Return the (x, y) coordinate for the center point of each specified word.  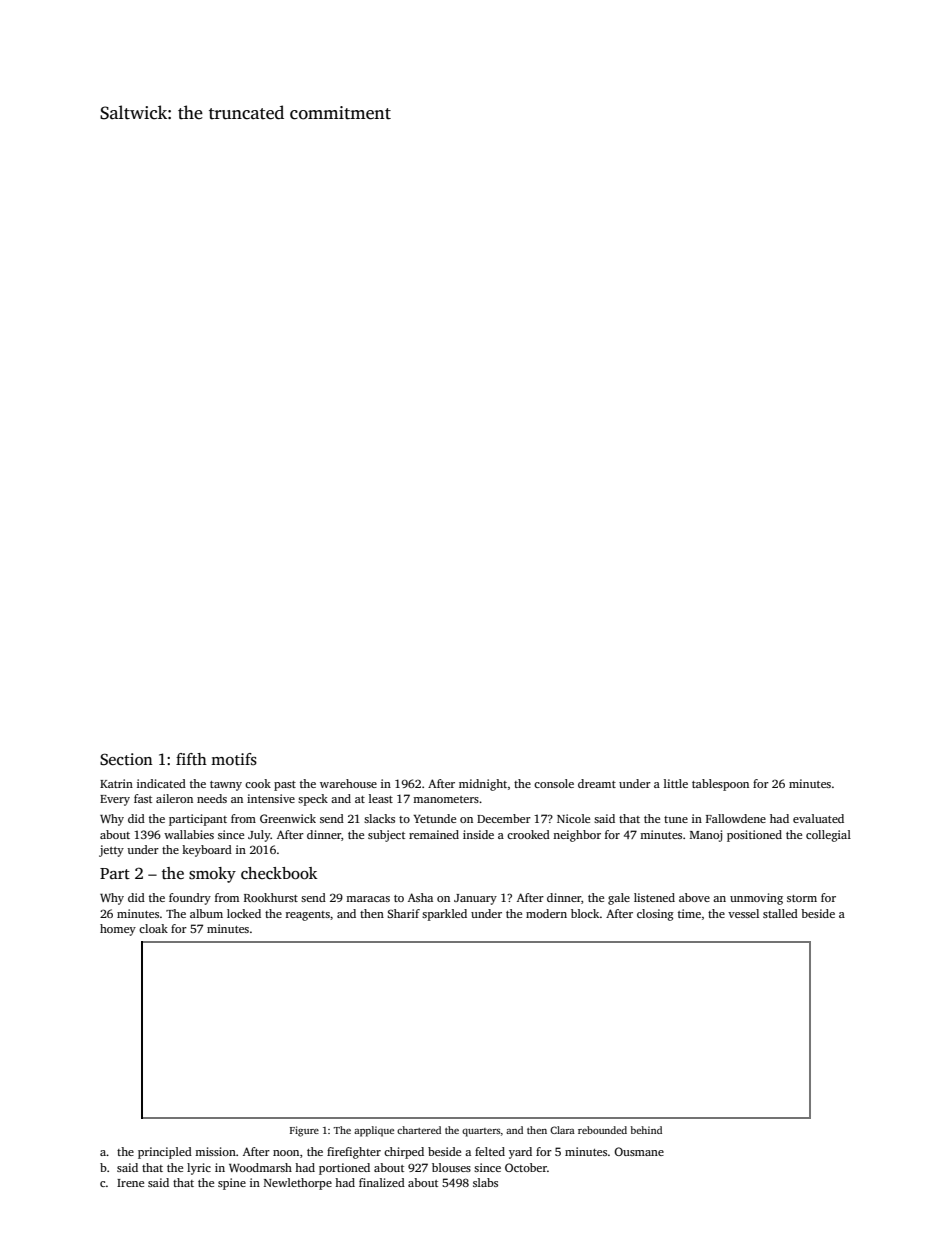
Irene (130, 1183)
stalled (780, 913)
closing (655, 915)
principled (165, 1153)
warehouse (348, 783)
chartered (419, 1130)
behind (646, 1130)
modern (546, 913)
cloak (153, 928)
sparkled (444, 915)
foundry (190, 899)
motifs (234, 759)
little (676, 783)
